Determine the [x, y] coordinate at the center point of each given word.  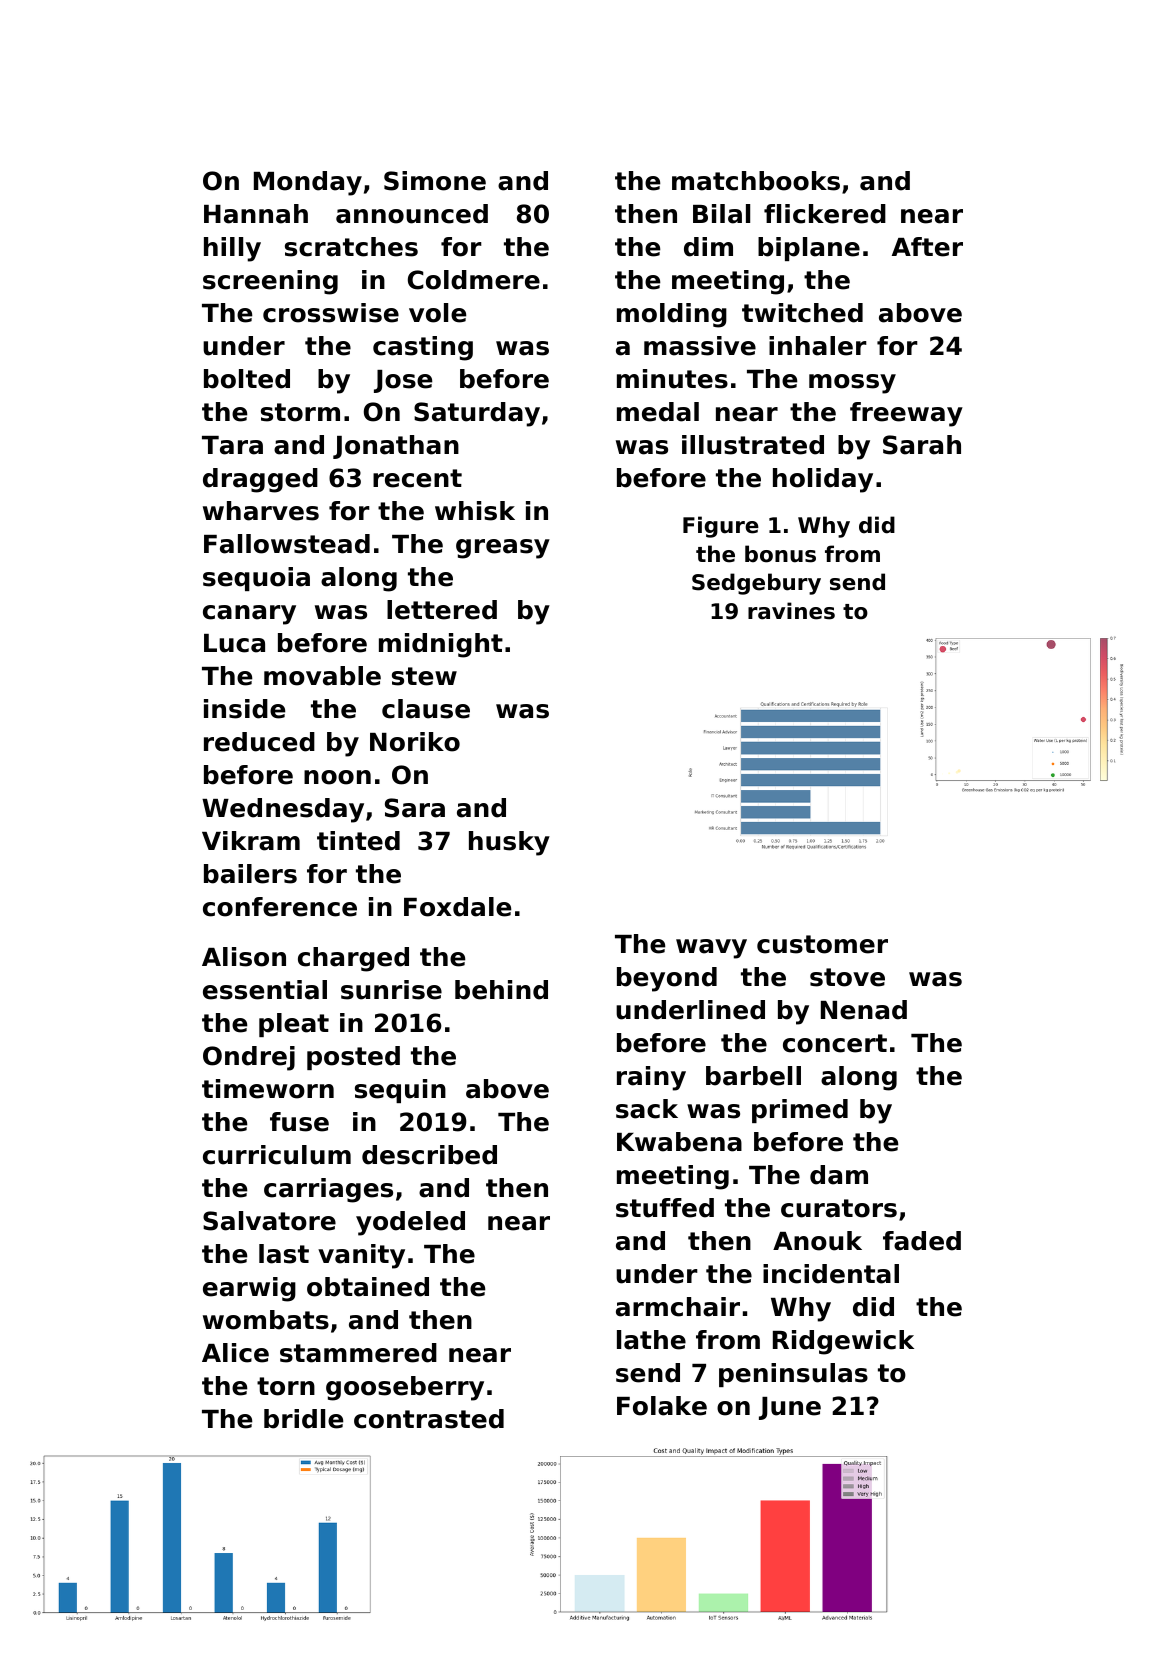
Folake [662, 1406]
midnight [441, 645]
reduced [259, 742]
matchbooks [756, 181]
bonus [780, 554]
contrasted [429, 1419]
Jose [403, 381]
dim [708, 247]
